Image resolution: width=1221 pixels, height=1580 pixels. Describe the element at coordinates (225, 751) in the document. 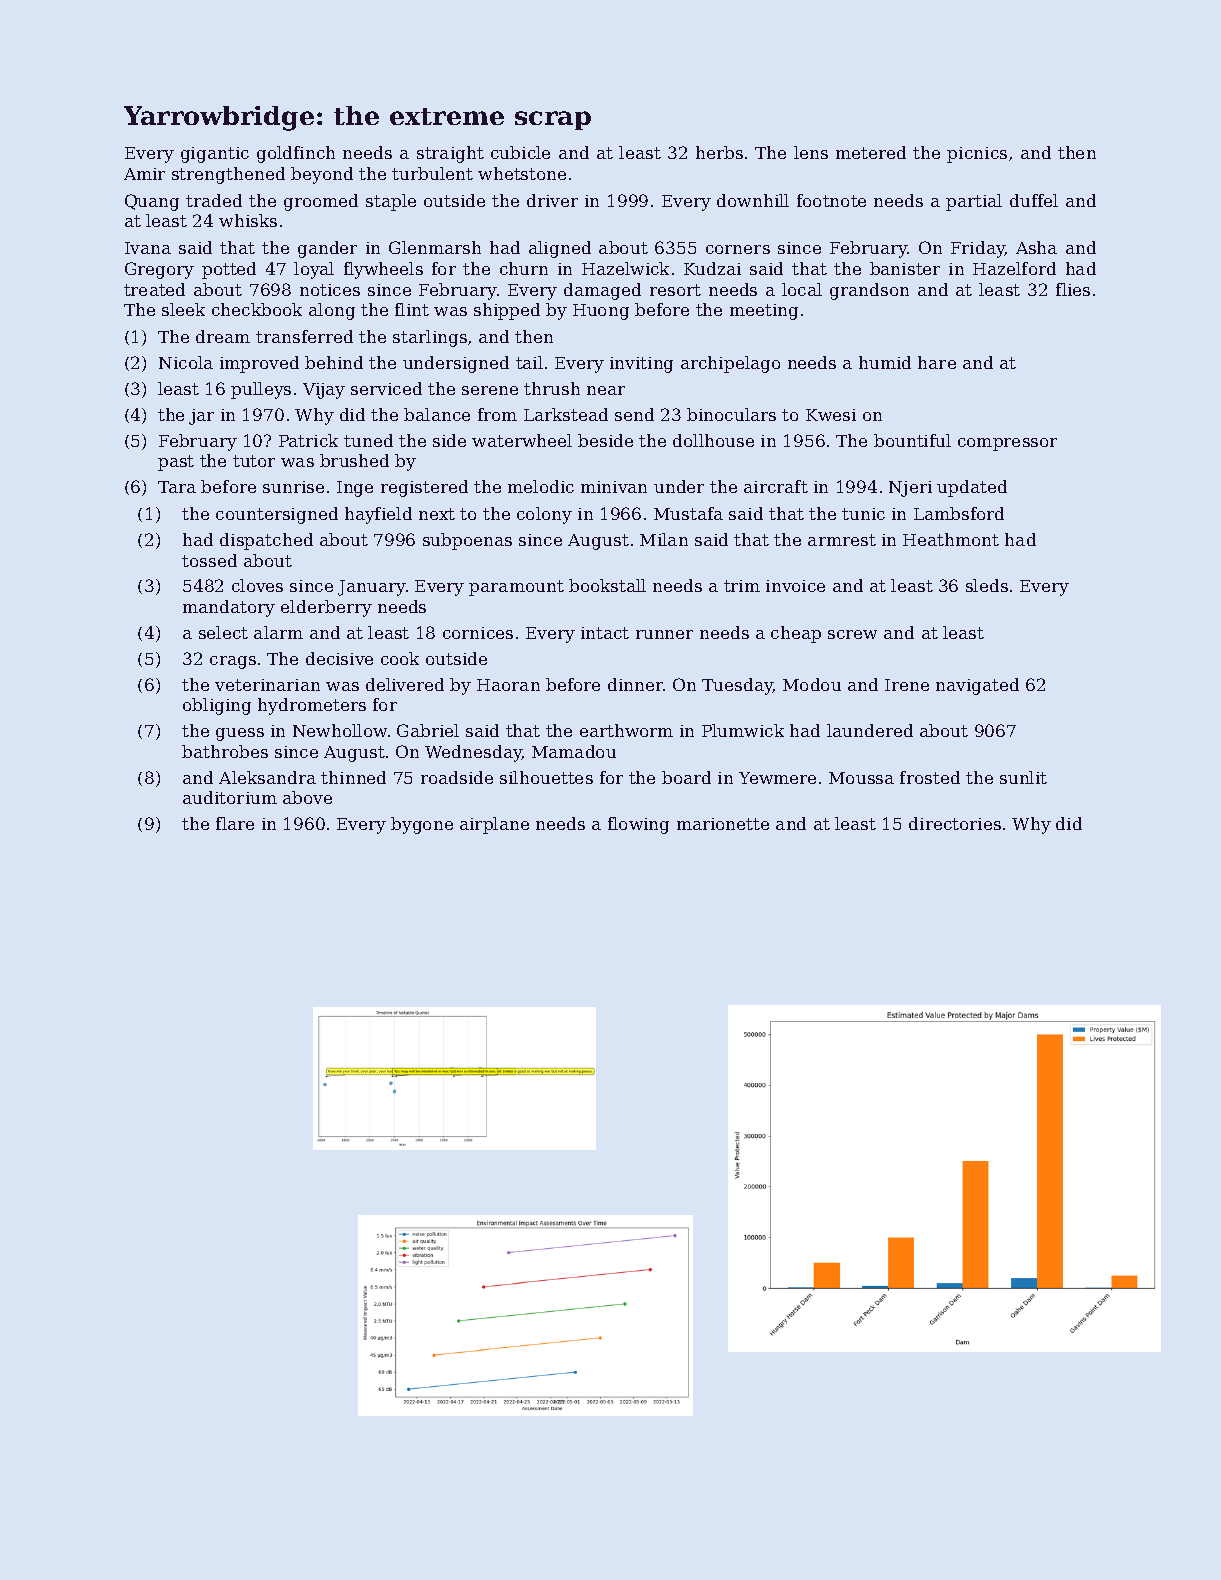

I see `bathrobes` at that location.
